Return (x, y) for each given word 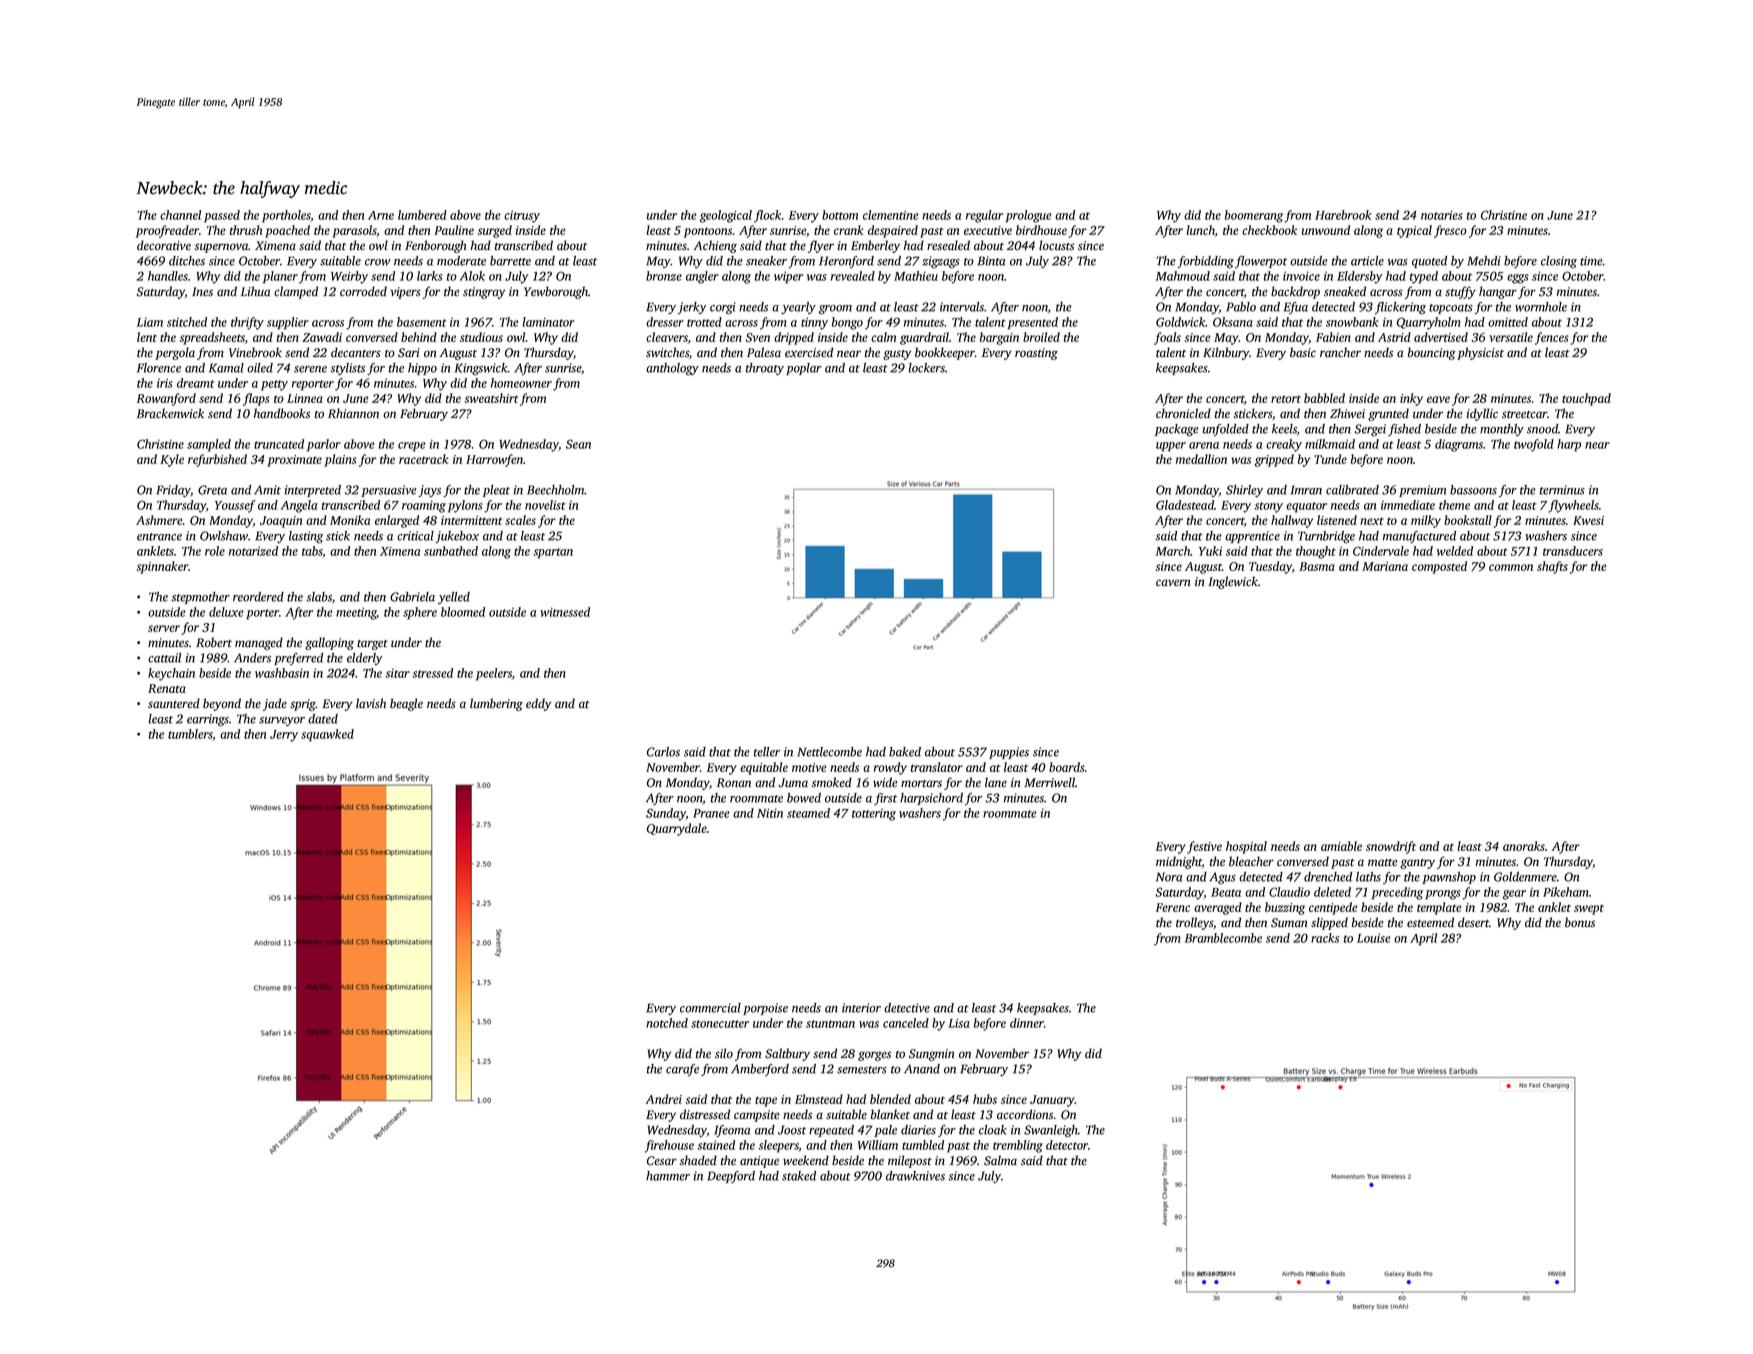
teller (767, 752)
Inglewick (1233, 582)
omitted (1508, 322)
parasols (354, 231)
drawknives (915, 1176)
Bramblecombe (1223, 938)
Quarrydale (677, 829)
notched (667, 1023)
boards (1067, 767)
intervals (962, 307)
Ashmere (159, 520)
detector (1067, 1145)
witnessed (565, 612)
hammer (668, 1176)
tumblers (190, 735)
